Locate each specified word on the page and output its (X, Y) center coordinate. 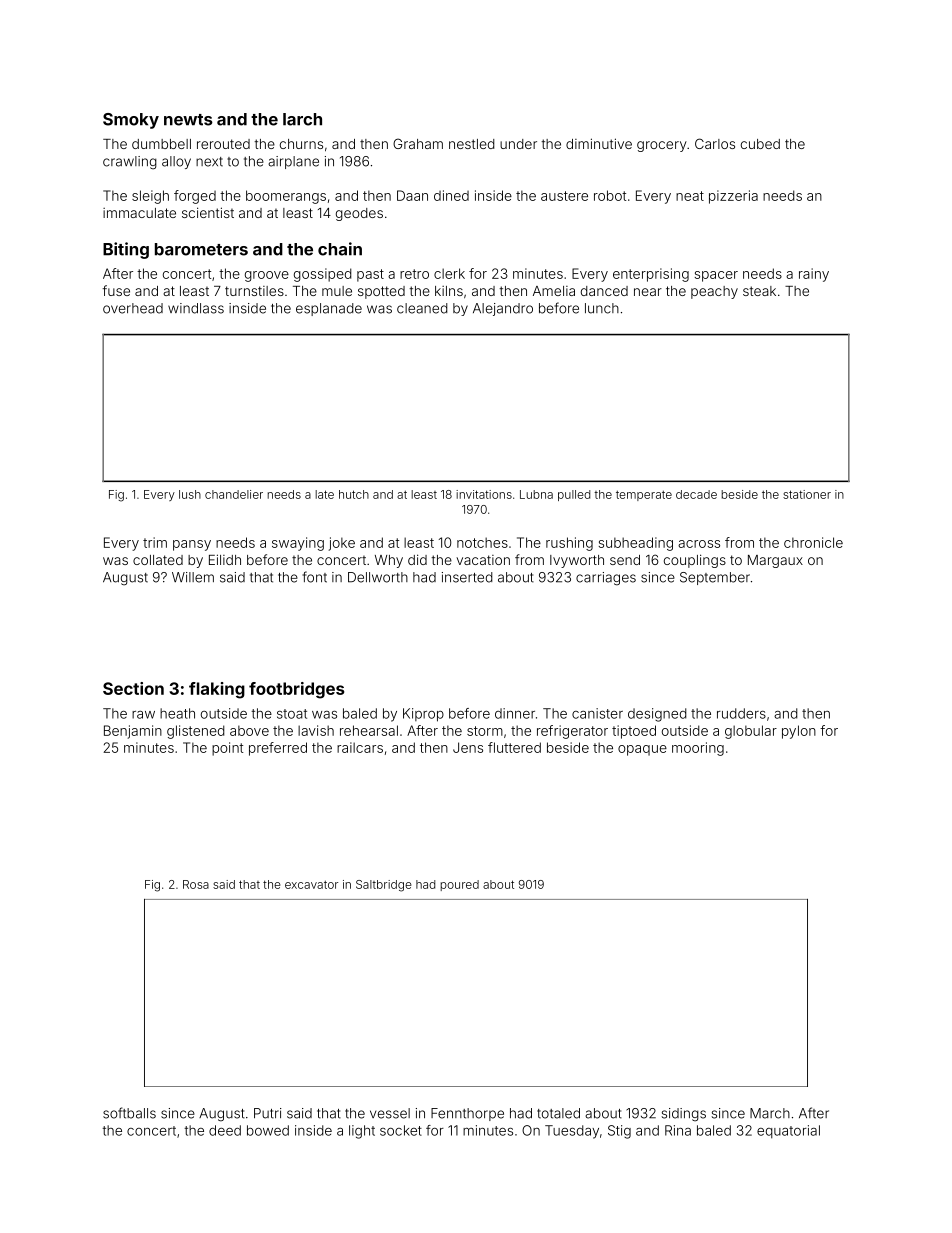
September (715, 578)
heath (177, 713)
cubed (760, 144)
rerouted (223, 144)
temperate (644, 496)
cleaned (422, 308)
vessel (390, 1113)
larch (302, 119)
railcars (360, 747)
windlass (196, 308)
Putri (267, 1113)
